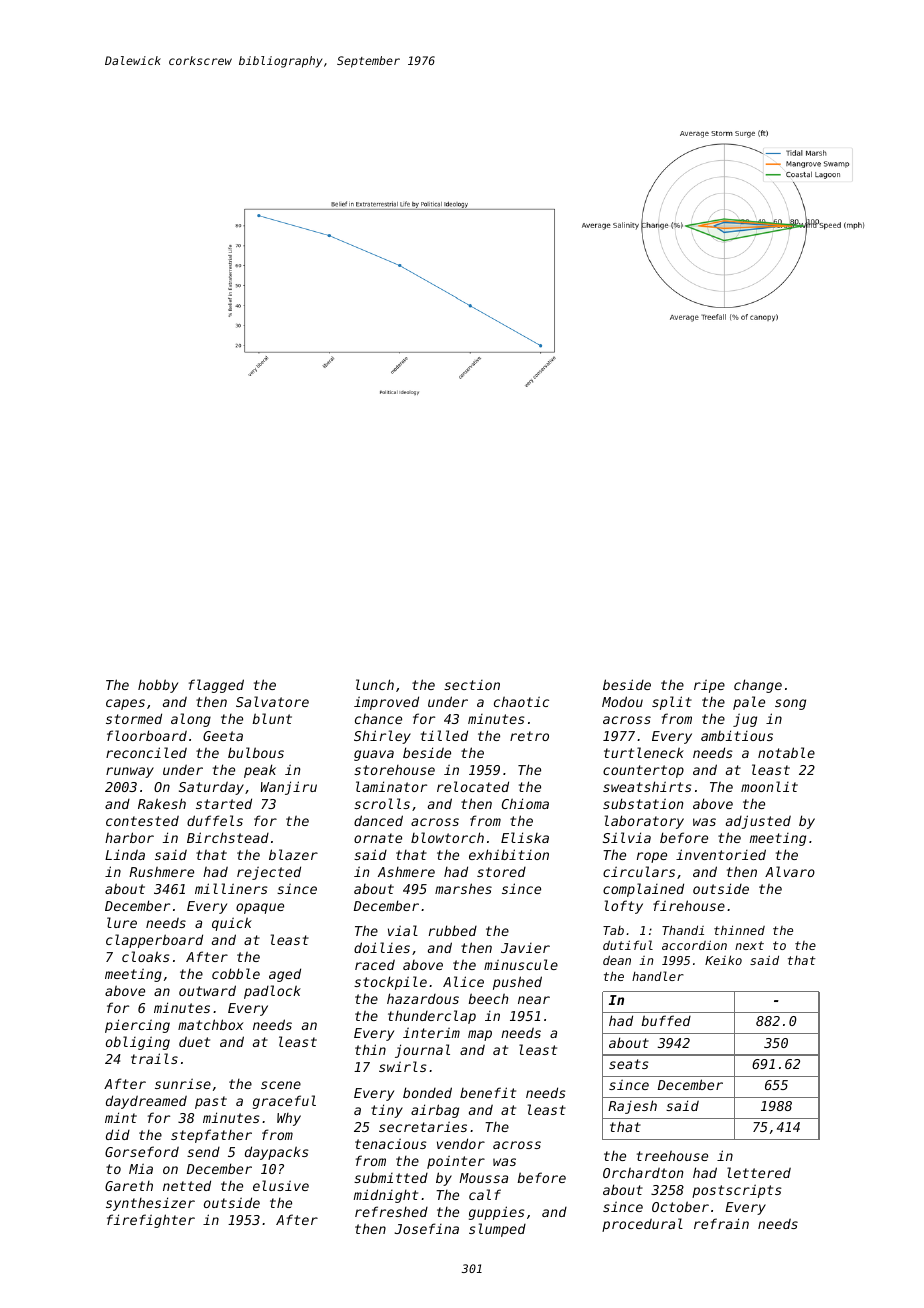 This image has height=1308, width=924. I want to click on Geeta, so click(223, 736).
